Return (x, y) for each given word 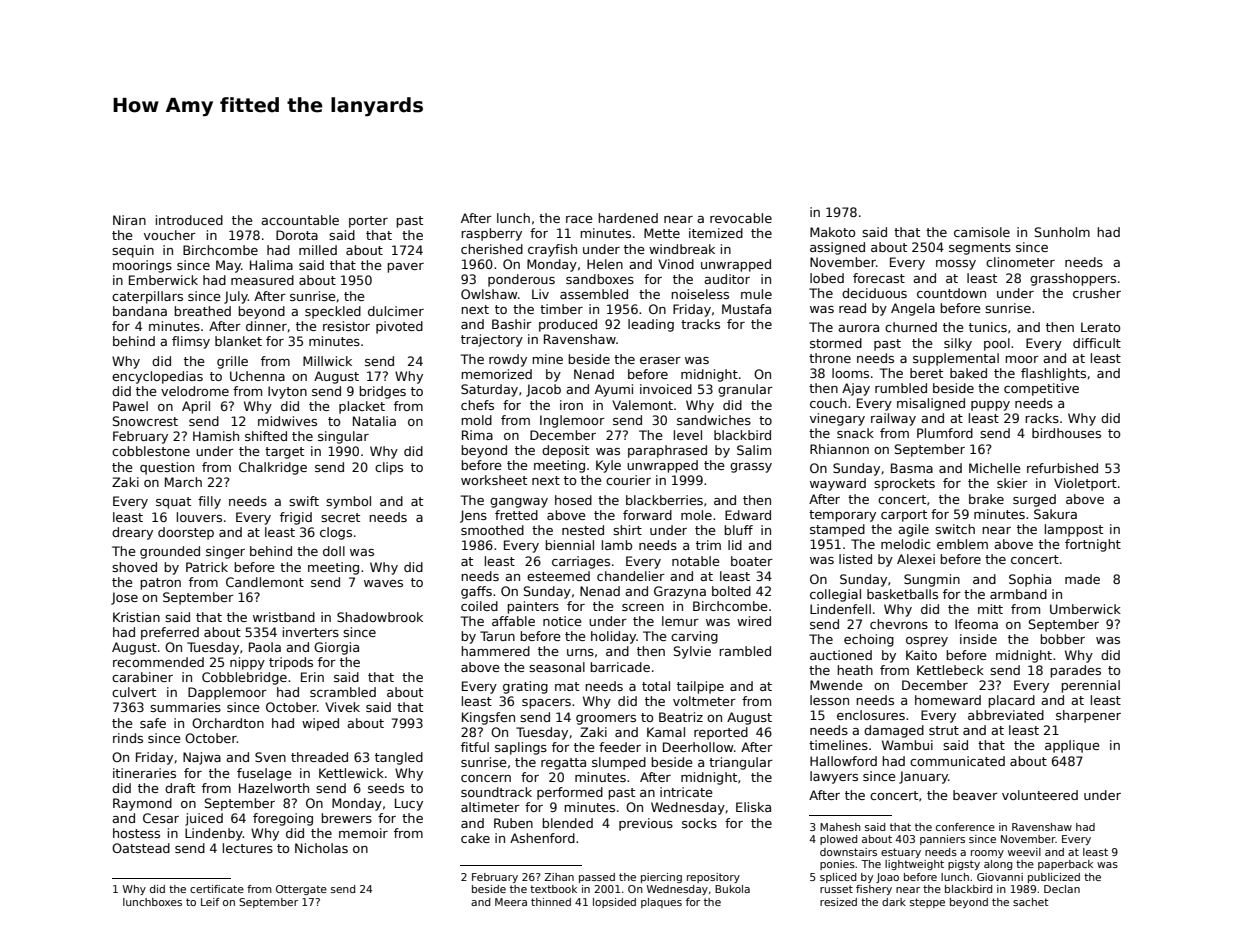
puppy (990, 406)
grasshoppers (1073, 279)
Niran (129, 220)
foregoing (283, 819)
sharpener (1088, 716)
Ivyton (287, 392)
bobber (1062, 639)
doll (334, 551)
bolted (731, 591)
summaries (185, 707)
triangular (741, 763)
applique (1072, 746)
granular (745, 390)
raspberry (491, 234)
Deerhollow (698, 747)
